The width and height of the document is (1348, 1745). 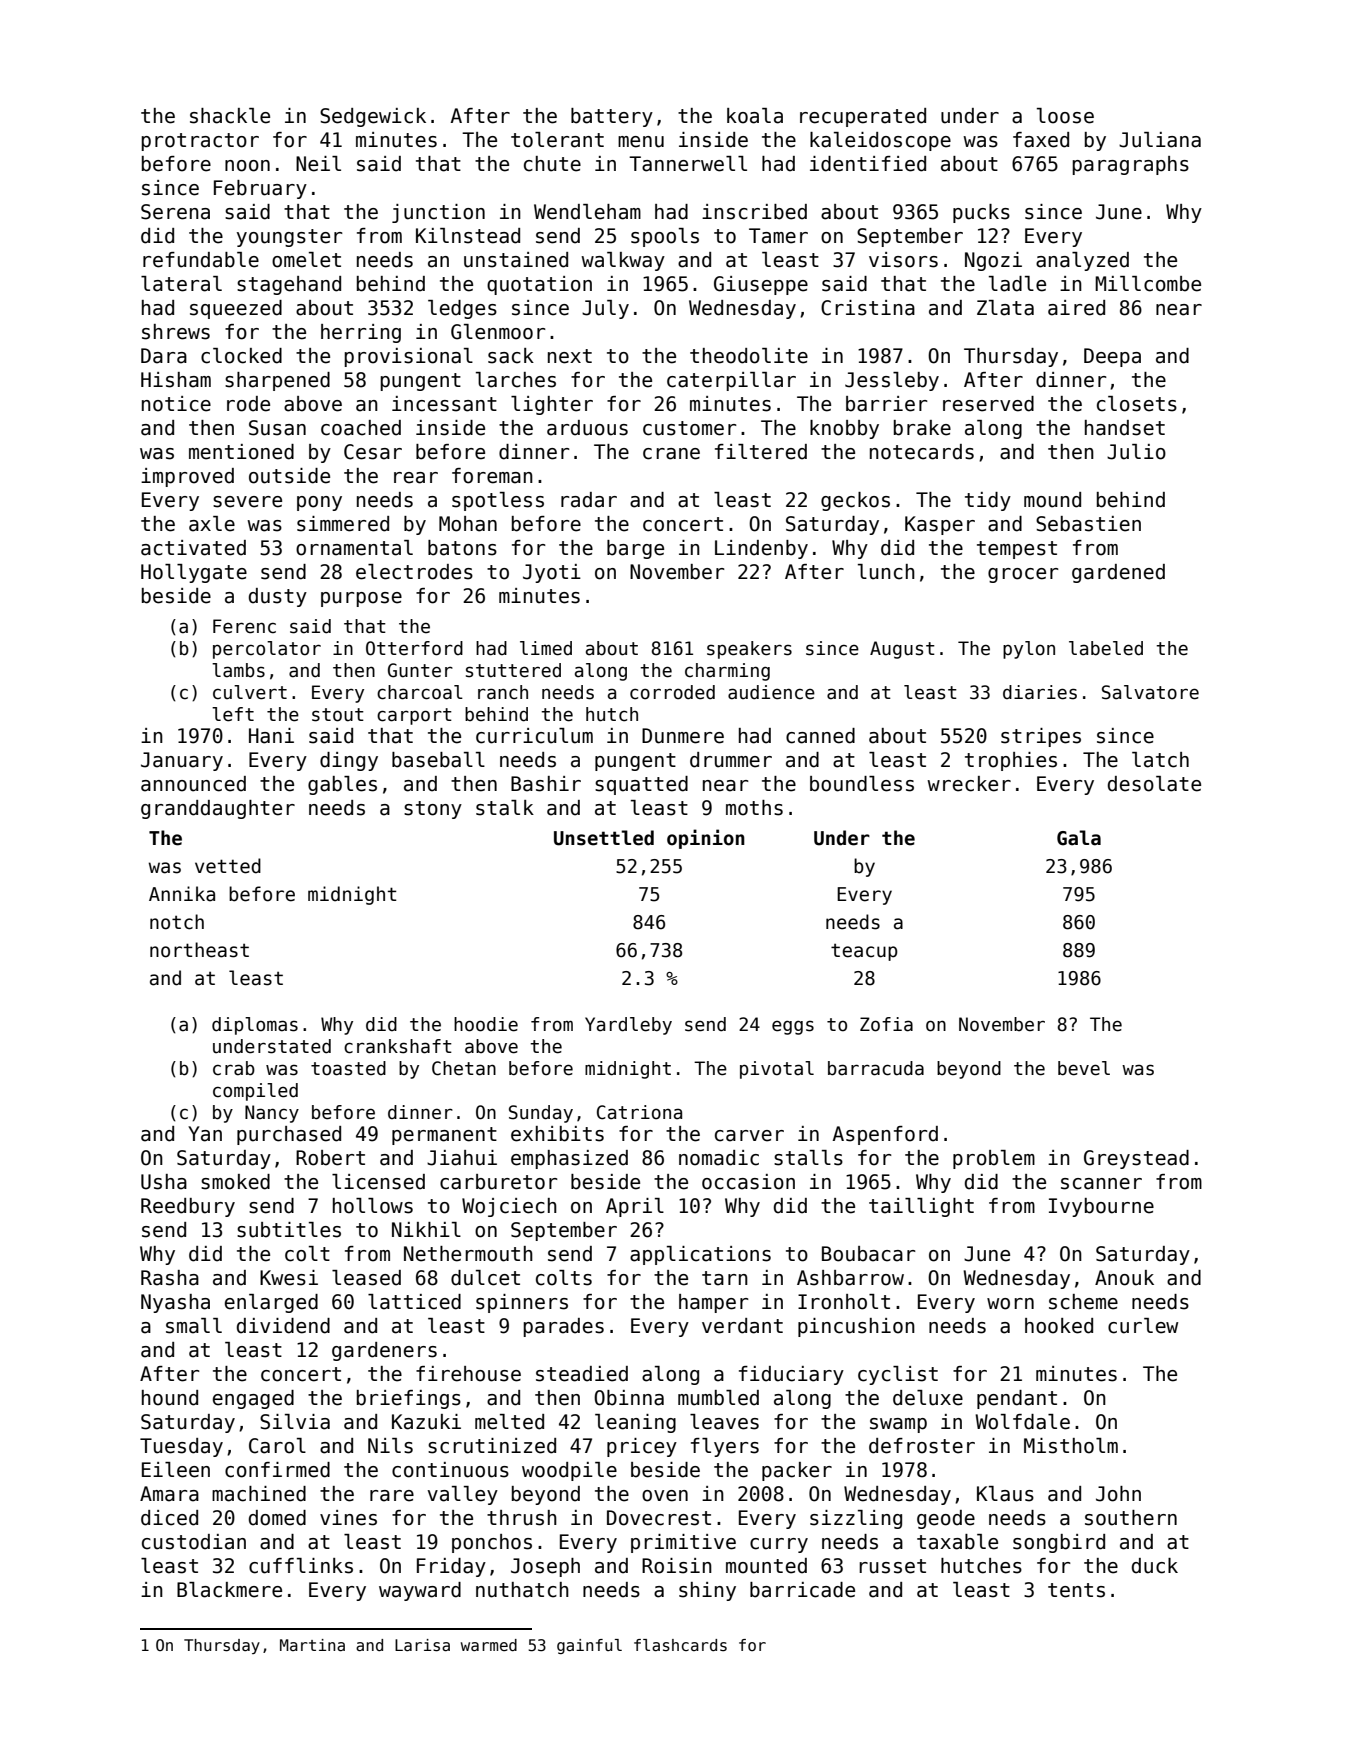 I want to click on Klaus, so click(x=1005, y=1494).
